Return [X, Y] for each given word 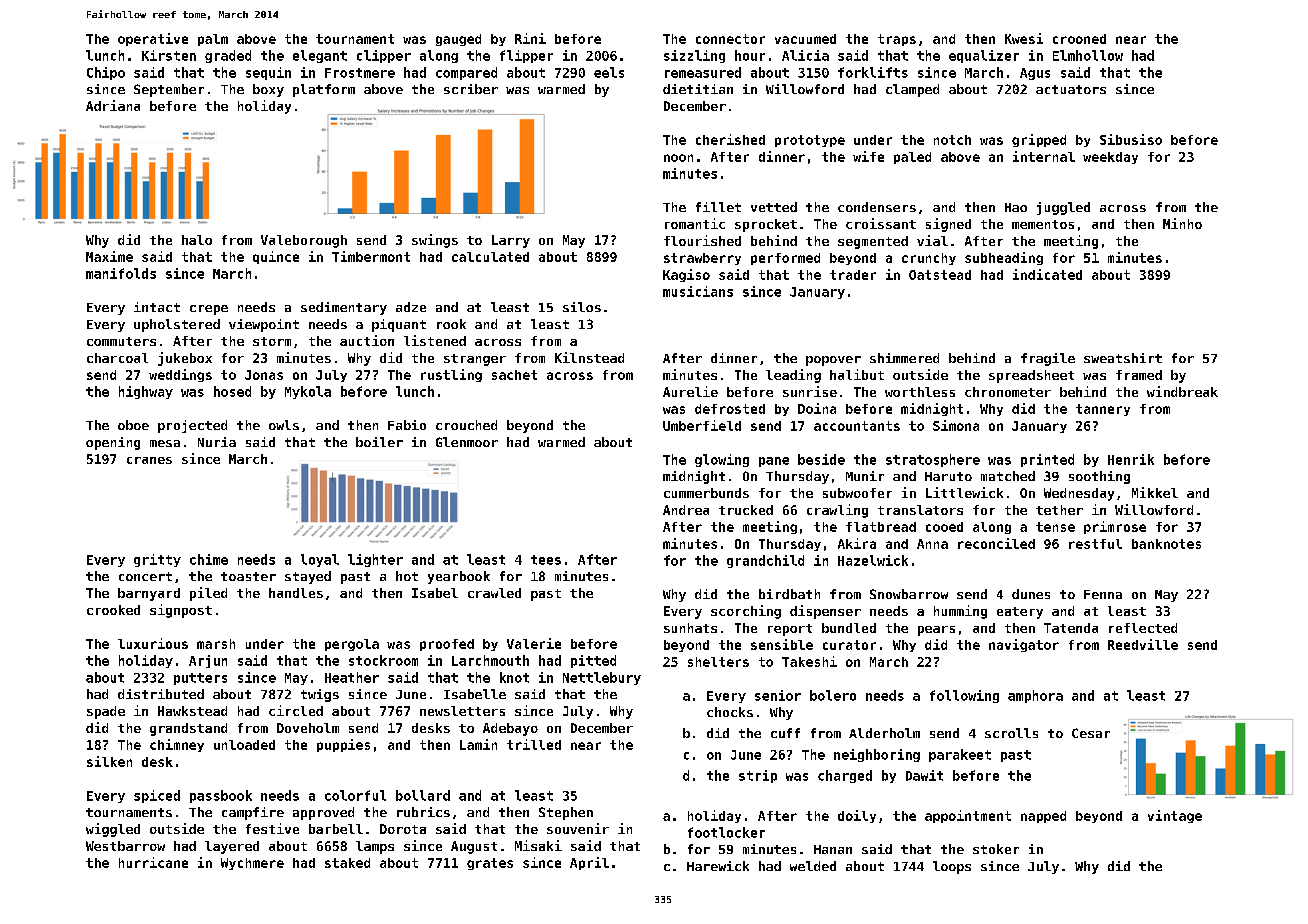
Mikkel [1155, 492]
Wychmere [252, 864]
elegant [320, 56]
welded [813, 866]
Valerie [534, 643]
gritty [157, 560]
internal [1044, 156]
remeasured [703, 72]
